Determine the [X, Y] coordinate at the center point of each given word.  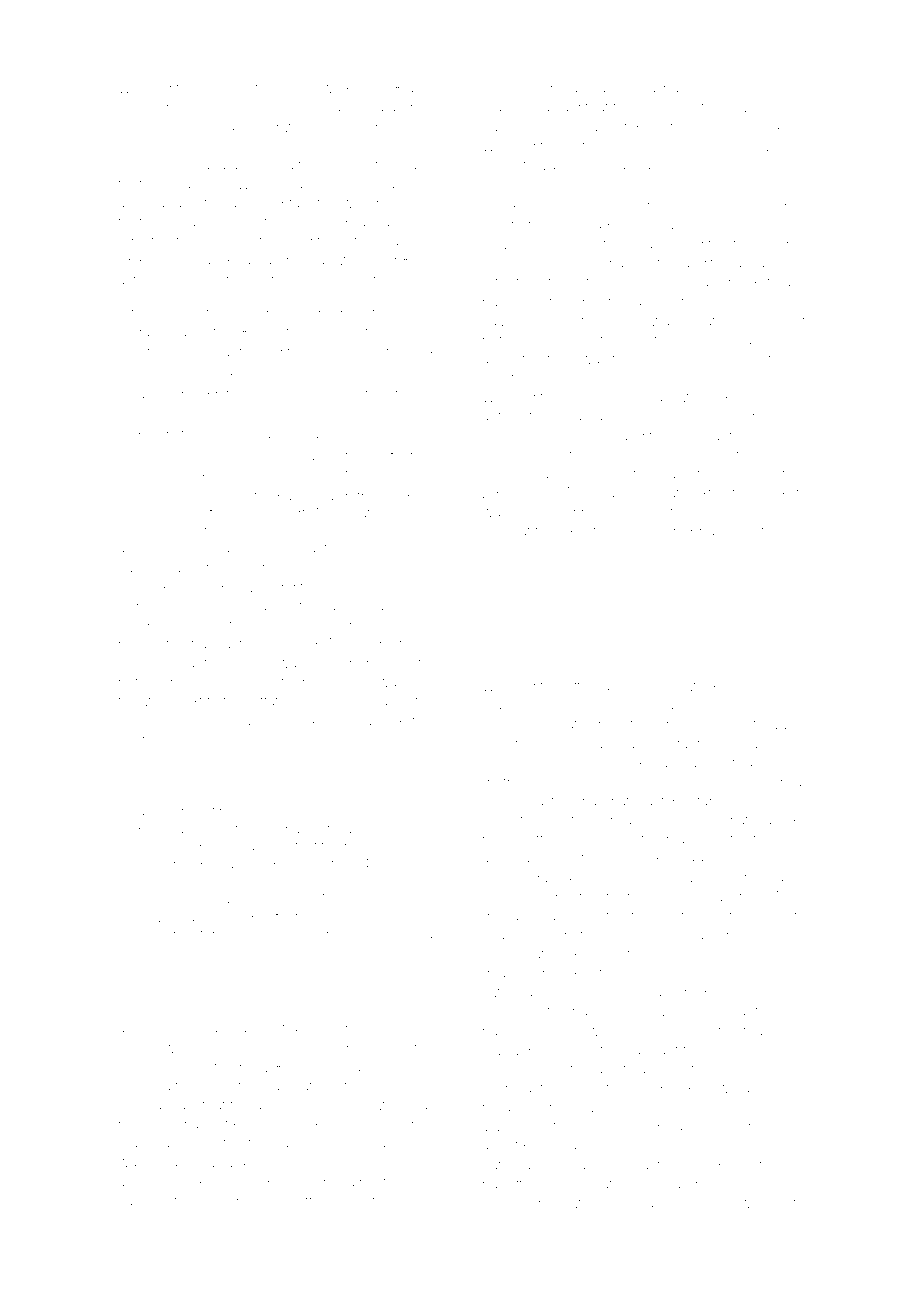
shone [502, 87]
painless [194, 829]
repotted [145, 242]
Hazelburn [759, 106]
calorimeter [154, 1200]
